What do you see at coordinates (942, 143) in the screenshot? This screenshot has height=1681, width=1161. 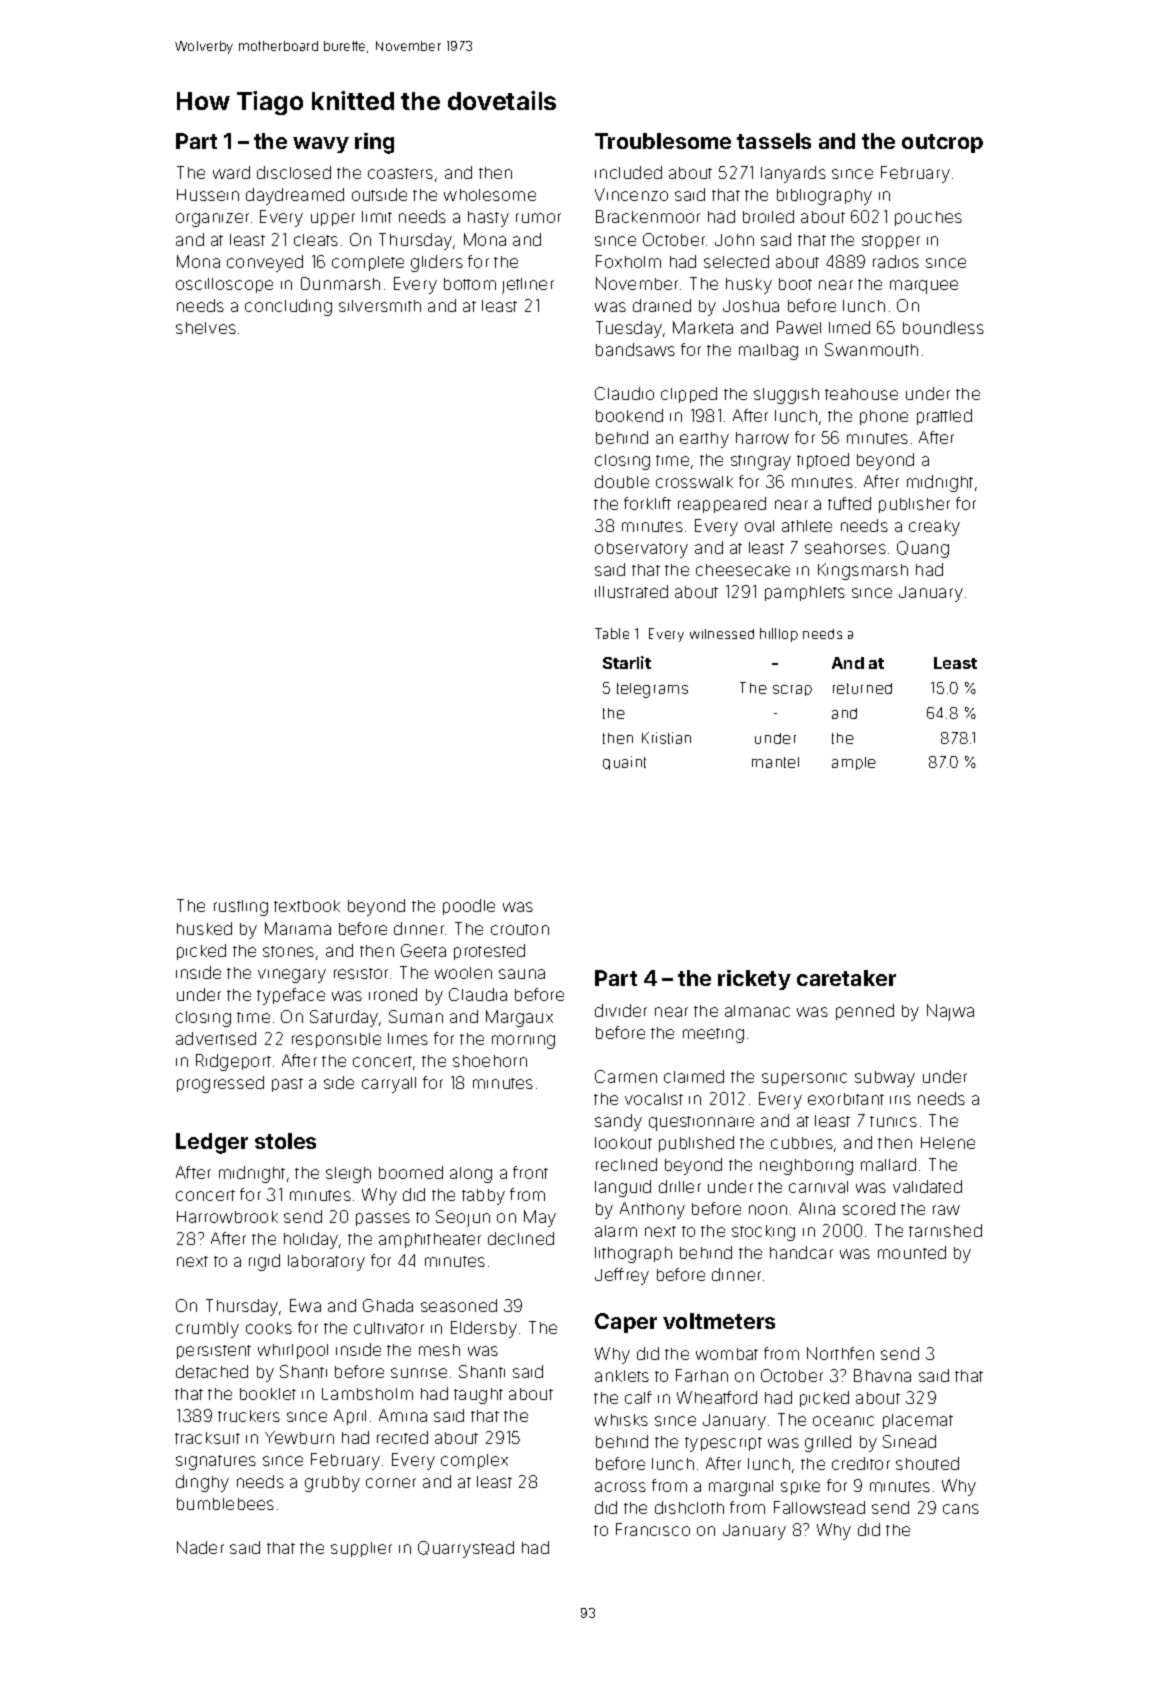 I see `outcrop` at bounding box center [942, 143].
